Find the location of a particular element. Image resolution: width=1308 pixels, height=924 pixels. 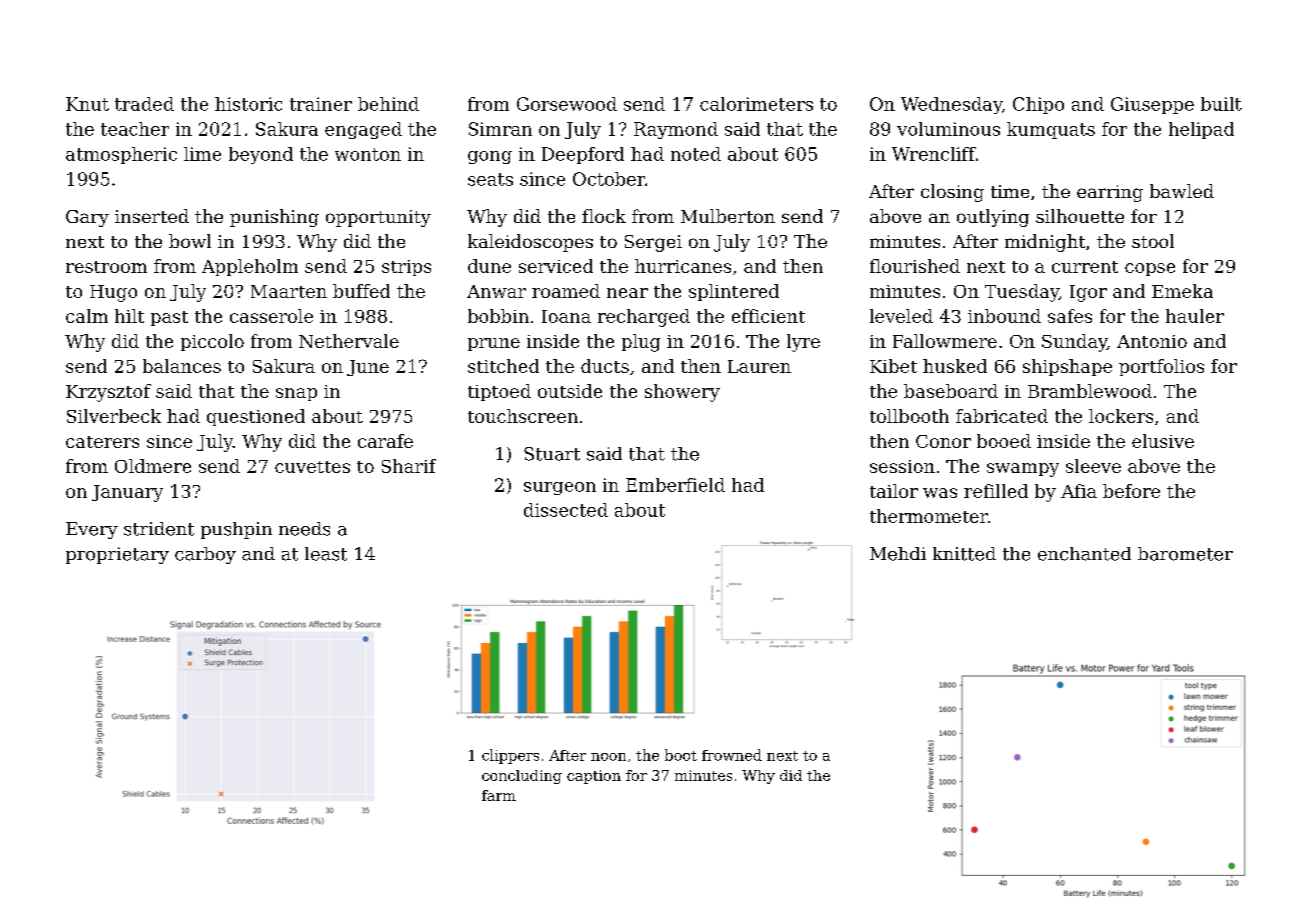

least is located at coordinates (326, 554).
